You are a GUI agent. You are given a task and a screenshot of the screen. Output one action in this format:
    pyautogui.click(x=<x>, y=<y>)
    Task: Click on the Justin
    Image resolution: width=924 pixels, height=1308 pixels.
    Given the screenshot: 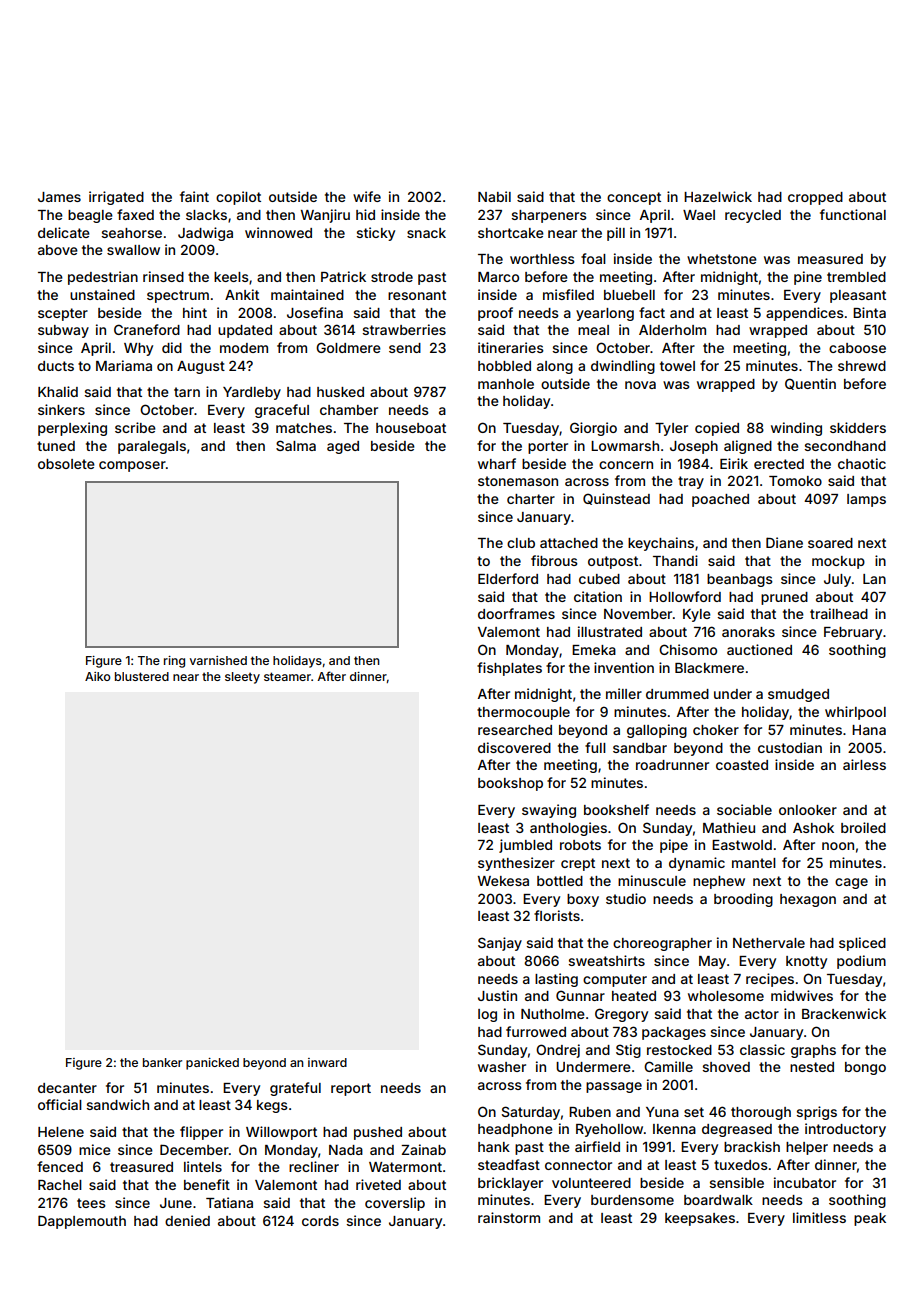 What is the action you would take?
    pyautogui.click(x=497, y=995)
